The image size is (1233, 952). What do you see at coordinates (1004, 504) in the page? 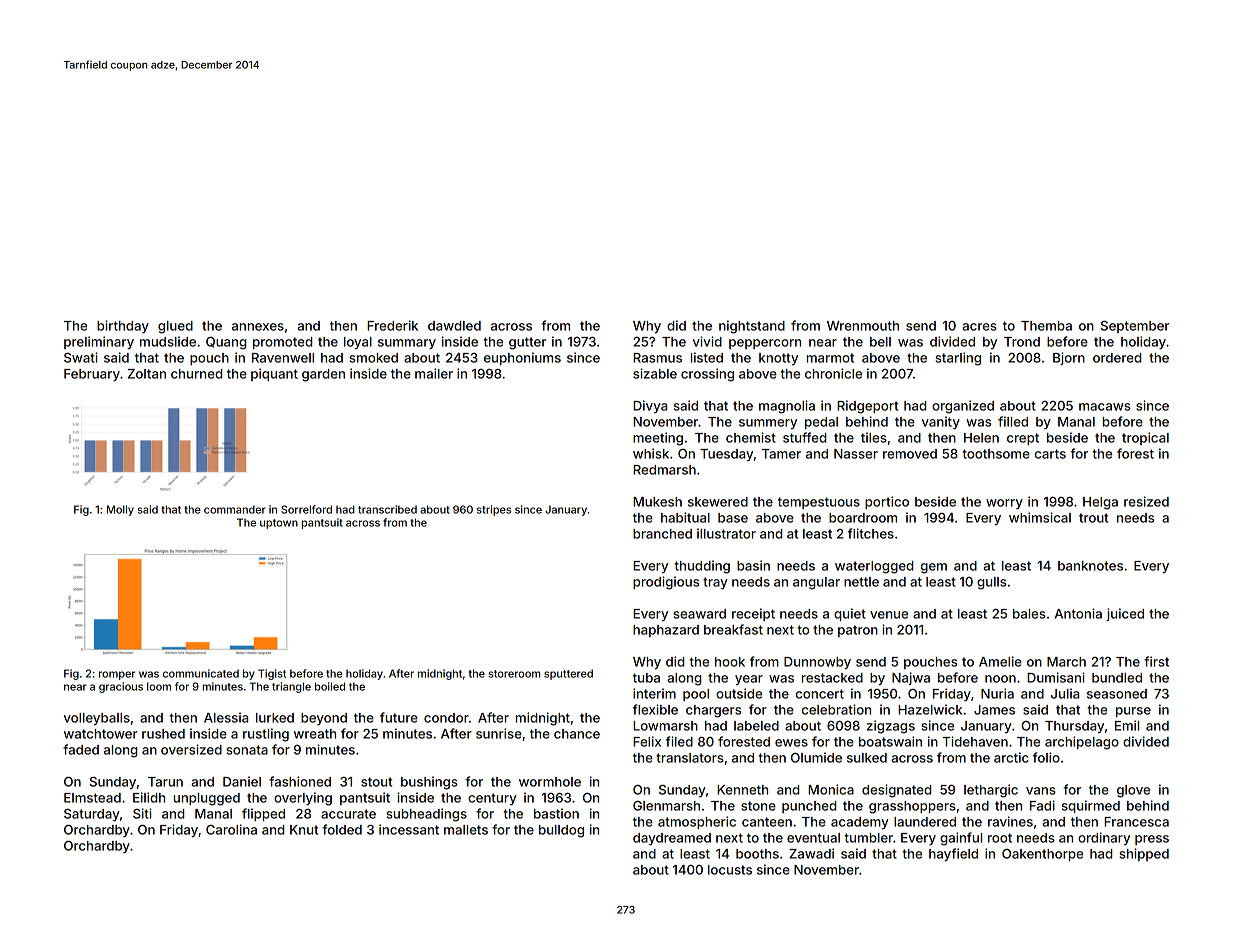
I see `worry` at bounding box center [1004, 504].
